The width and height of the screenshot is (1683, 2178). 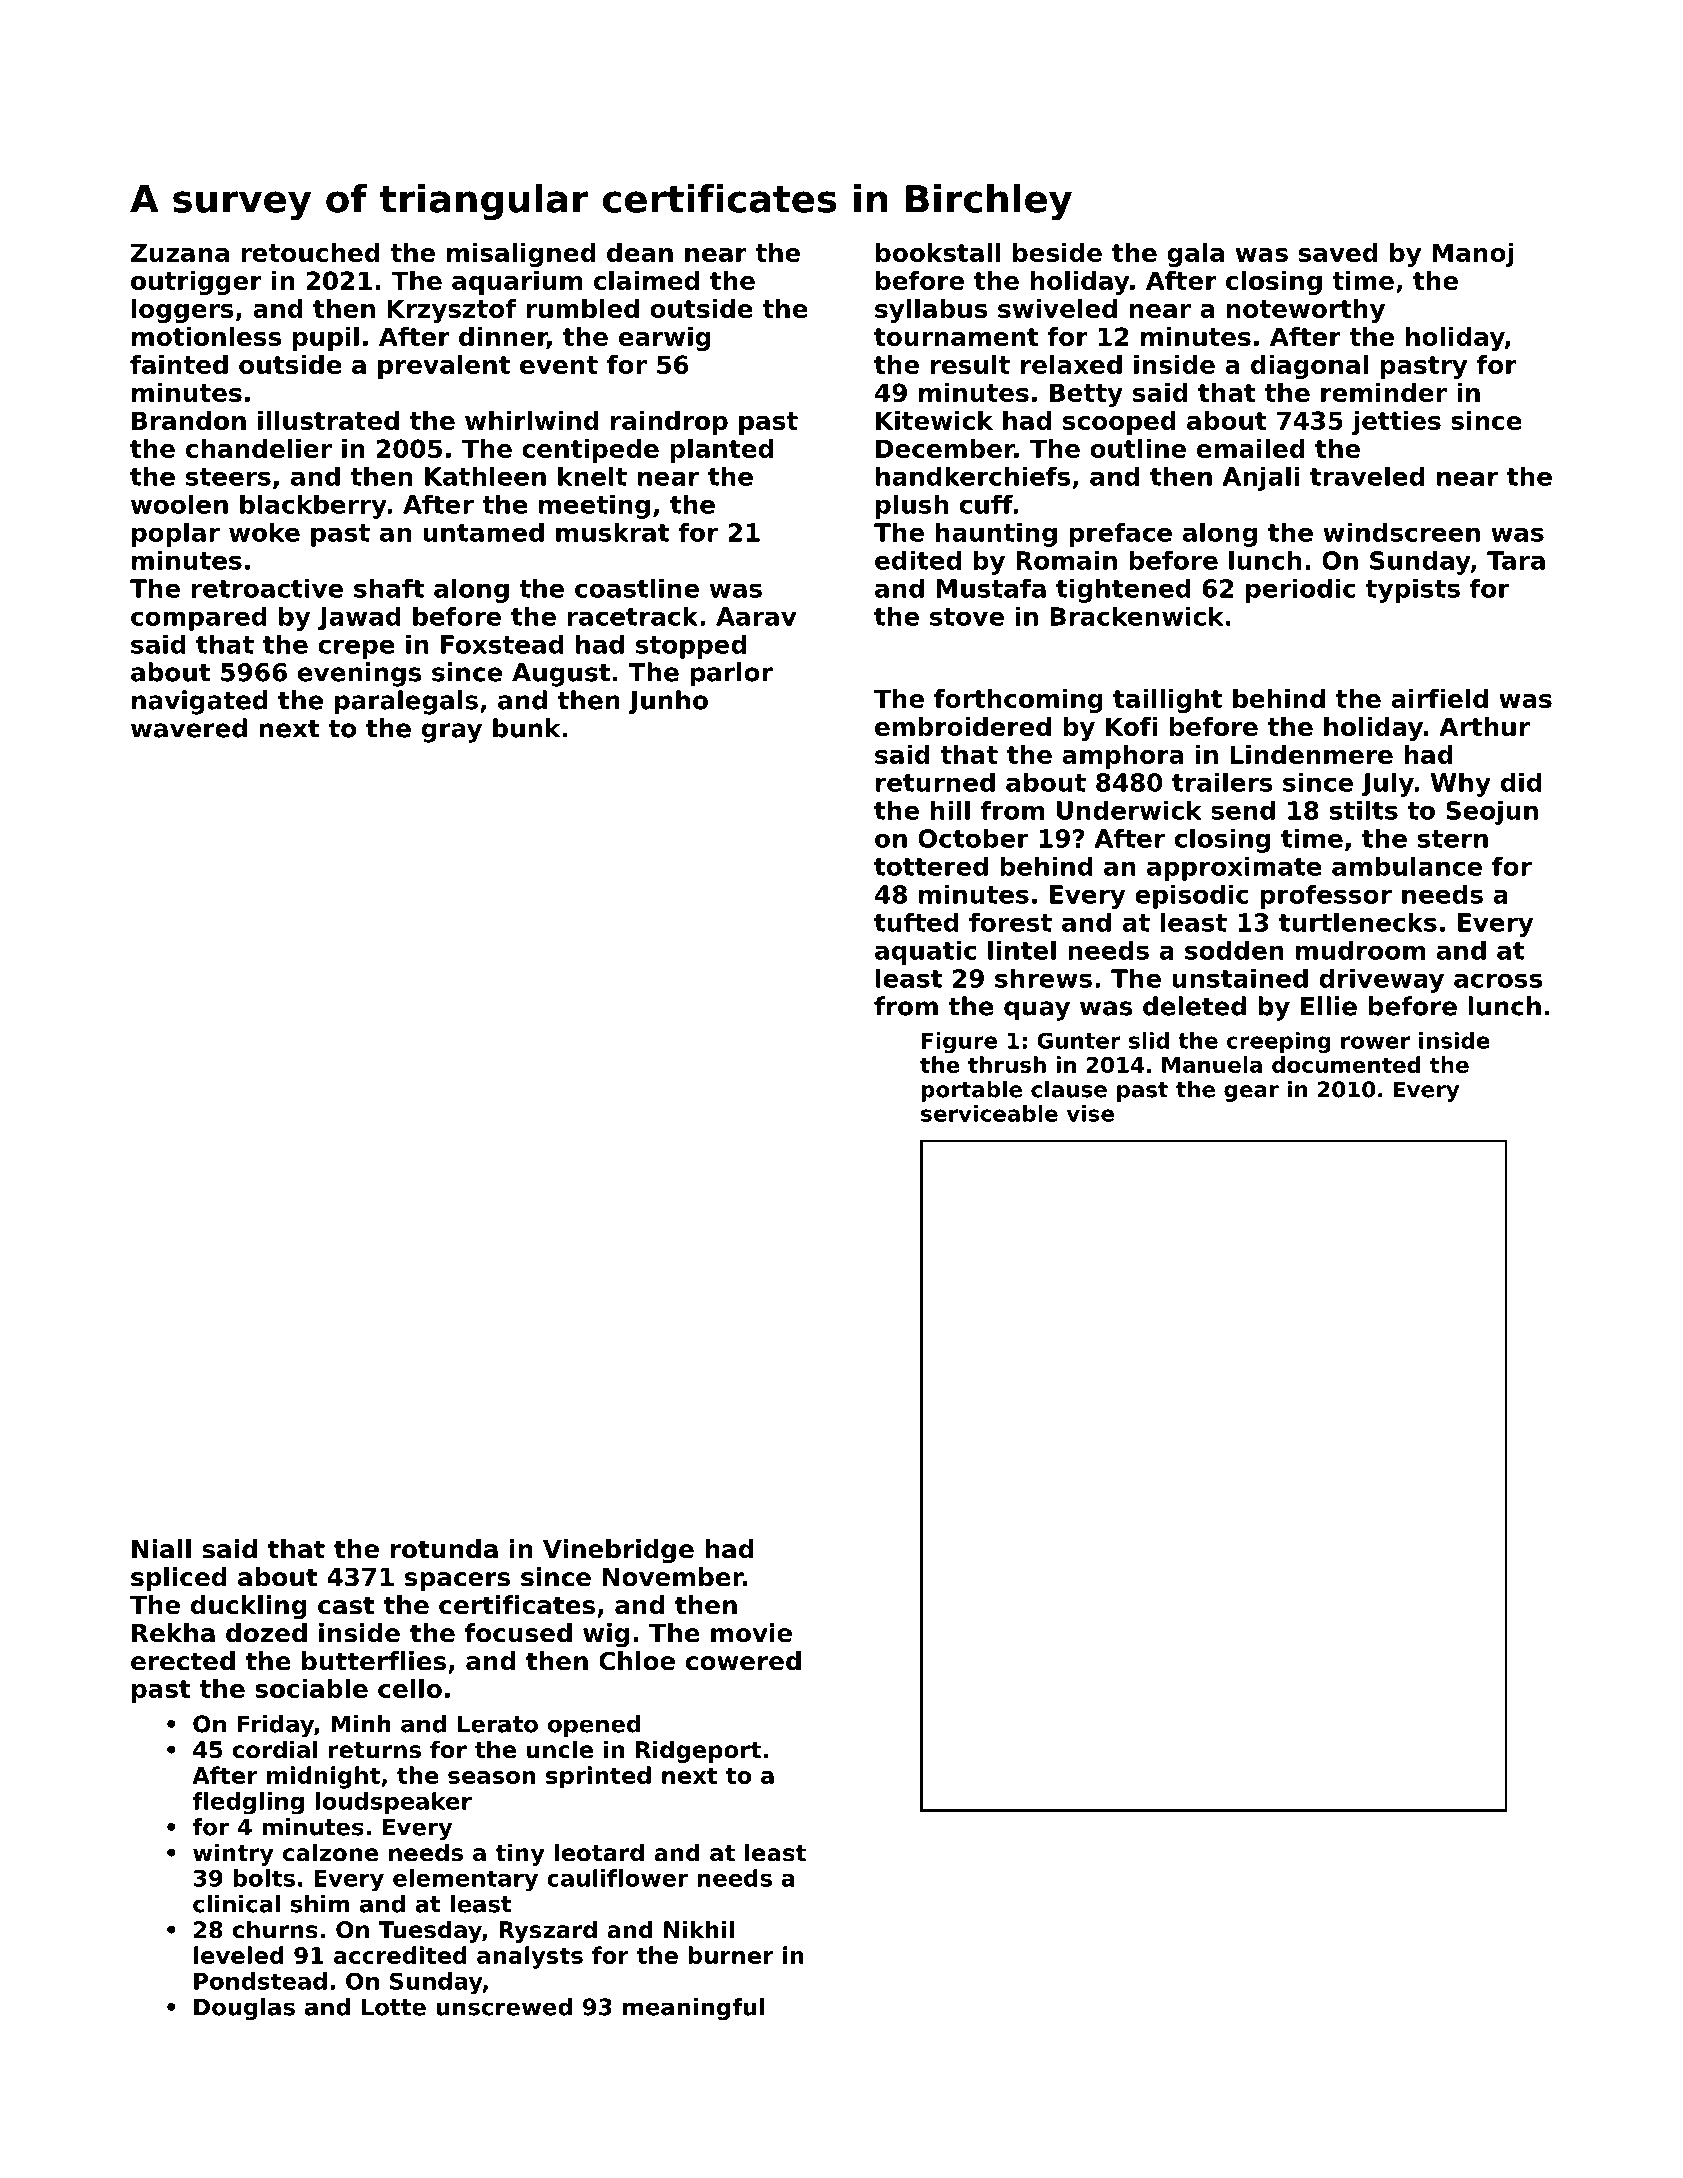 What do you see at coordinates (1387, 784) in the screenshot?
I see `July` at bounding box center [1387, 784].
